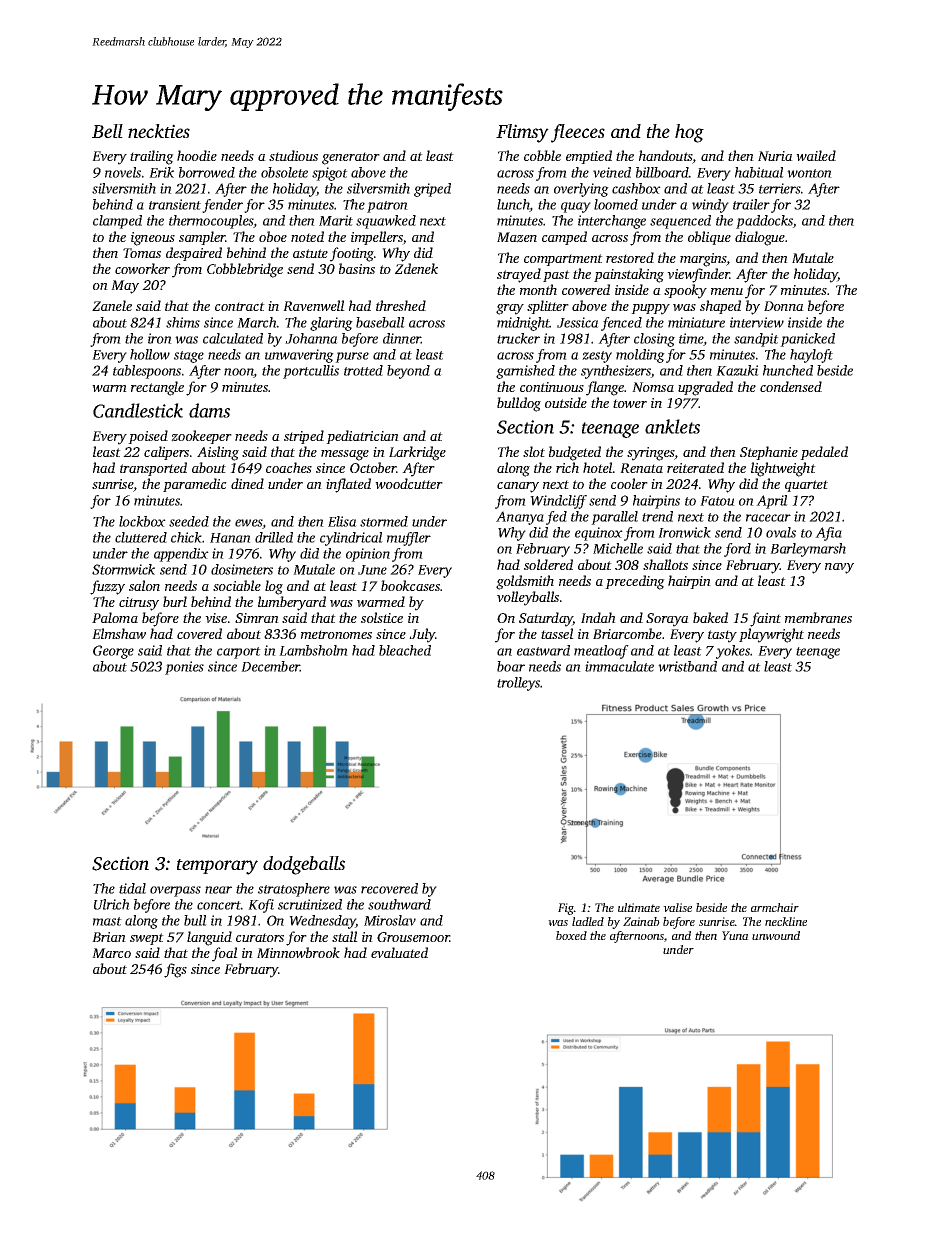  What do you see at coordinates (689, 133) in the screenshot?
I see `hog` at bounding box center [689, 133].
